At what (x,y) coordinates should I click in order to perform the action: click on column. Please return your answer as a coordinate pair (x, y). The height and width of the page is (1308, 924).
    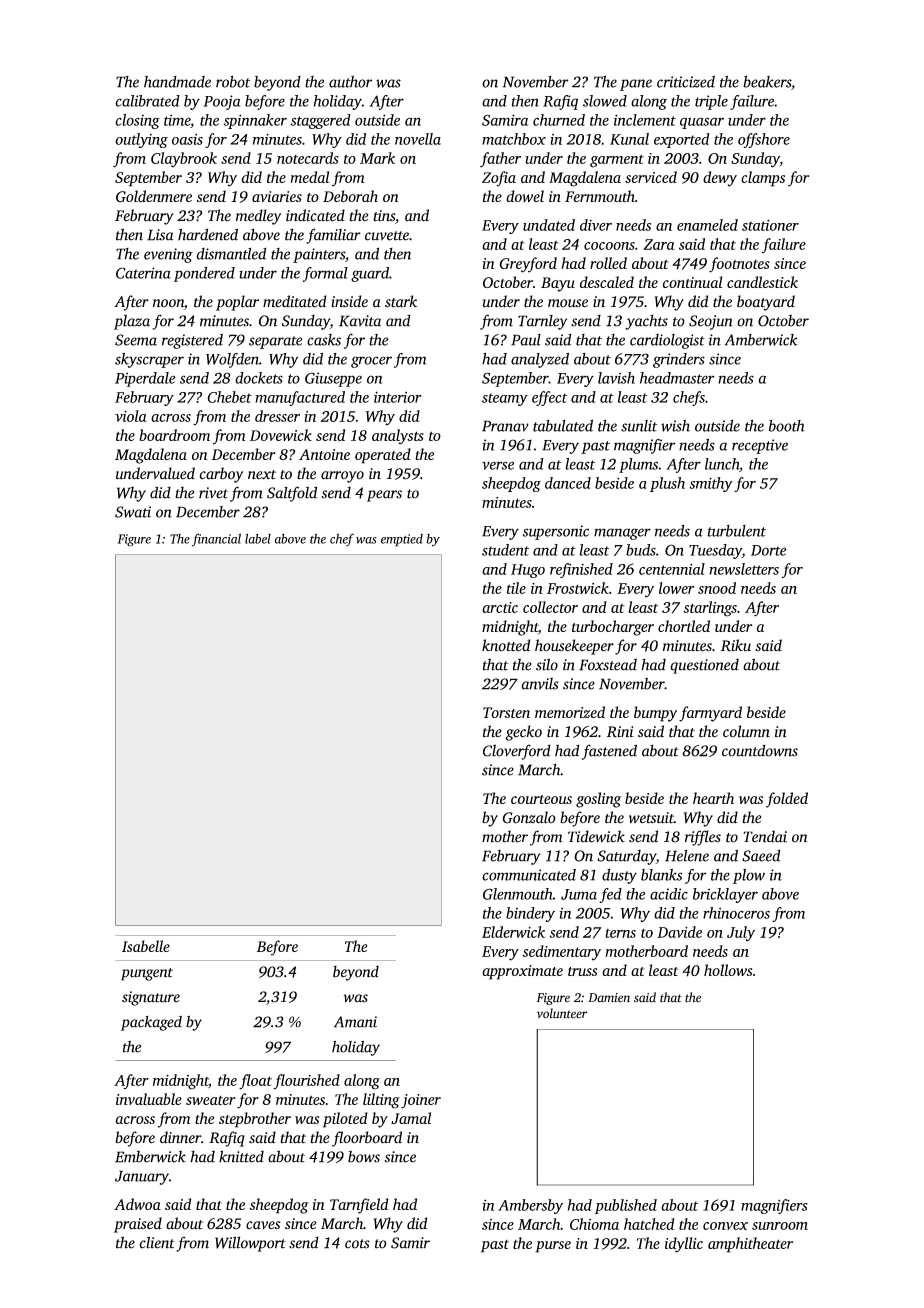
    Looking at the image, I should click on (746, 731).
